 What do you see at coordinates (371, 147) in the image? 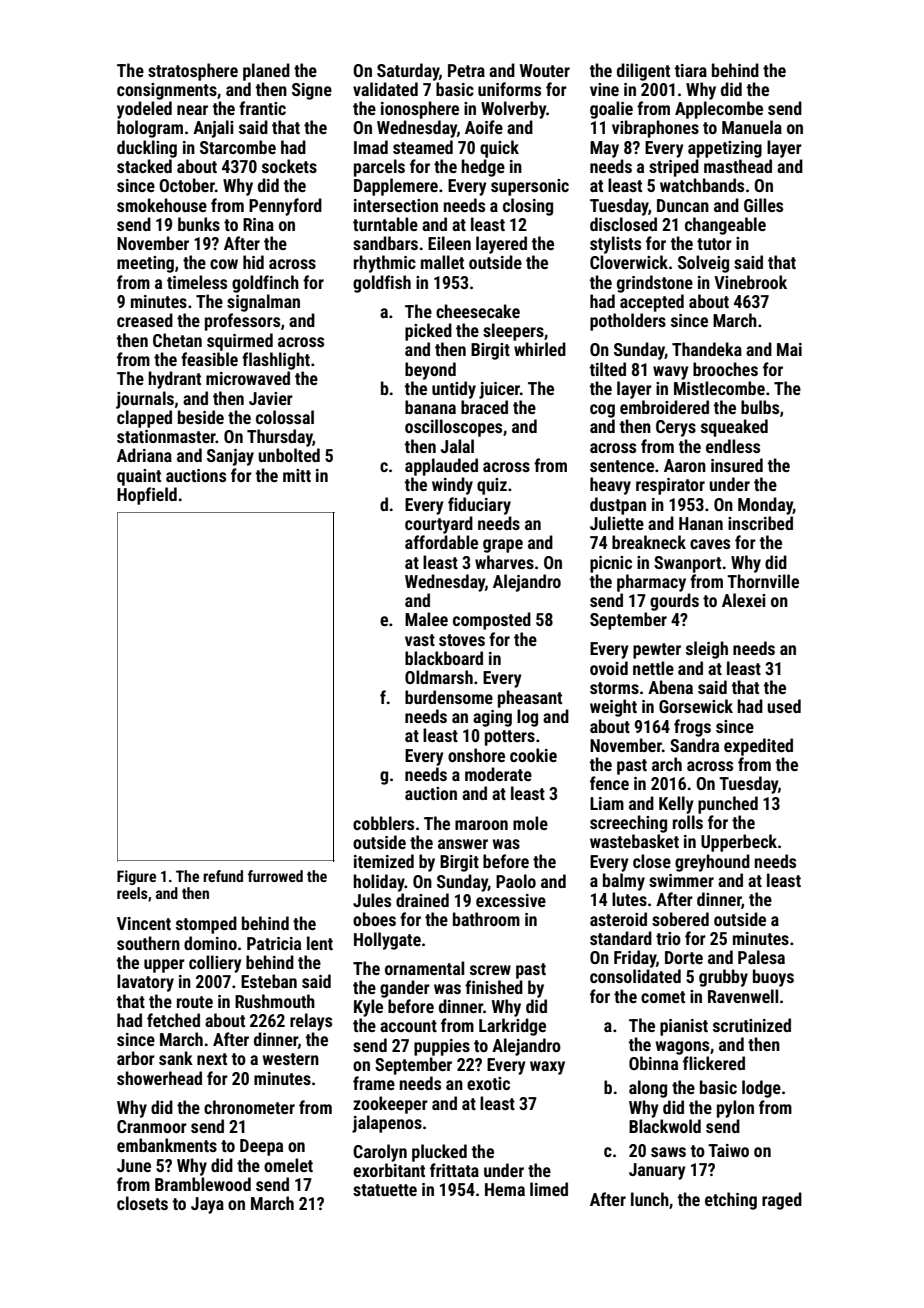
I see `Imad` at bounding box center [371, 147].
